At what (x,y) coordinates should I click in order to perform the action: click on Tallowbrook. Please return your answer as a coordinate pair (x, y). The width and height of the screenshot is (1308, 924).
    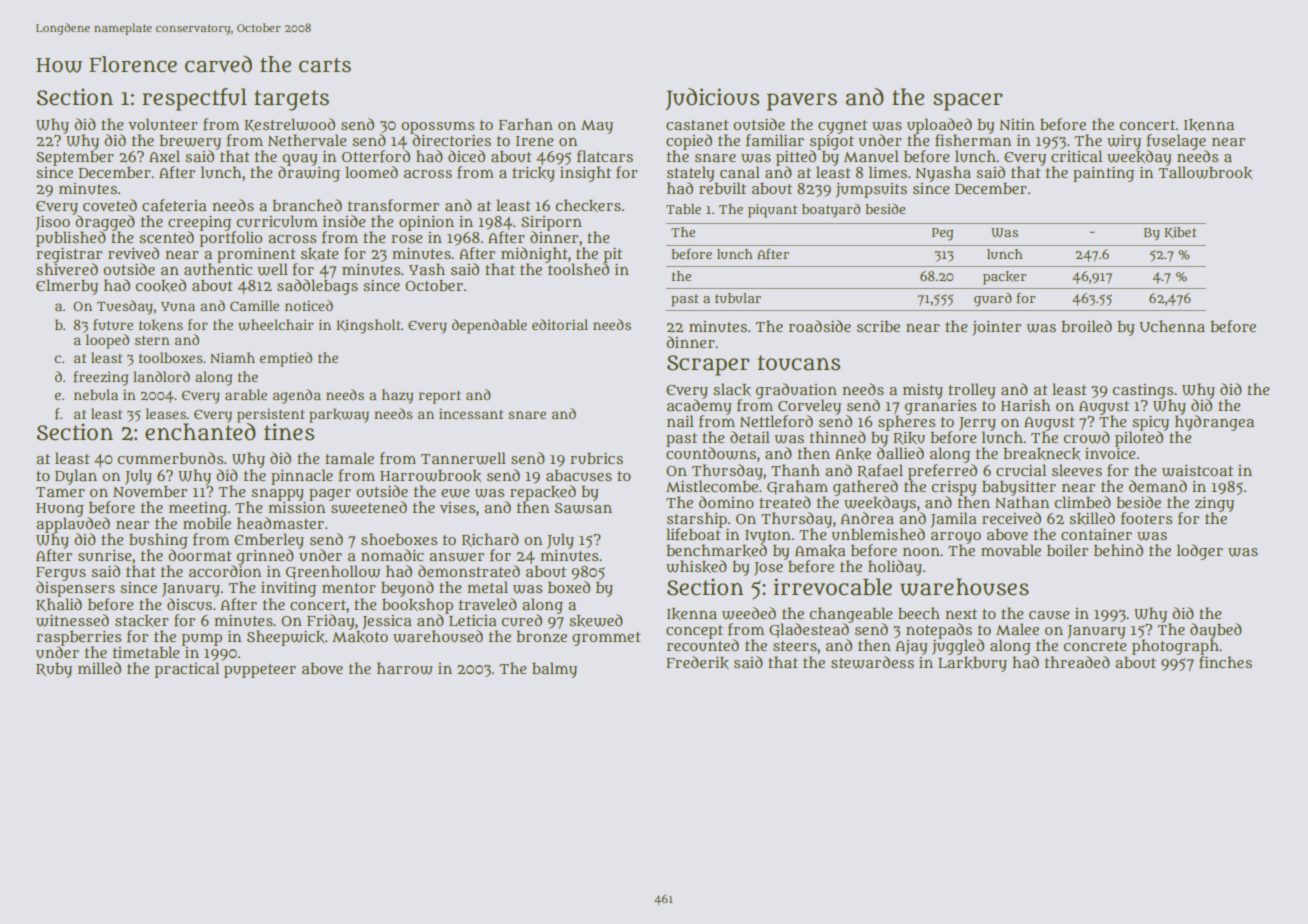
    Looking at the image, I should click on (1205, 173).
